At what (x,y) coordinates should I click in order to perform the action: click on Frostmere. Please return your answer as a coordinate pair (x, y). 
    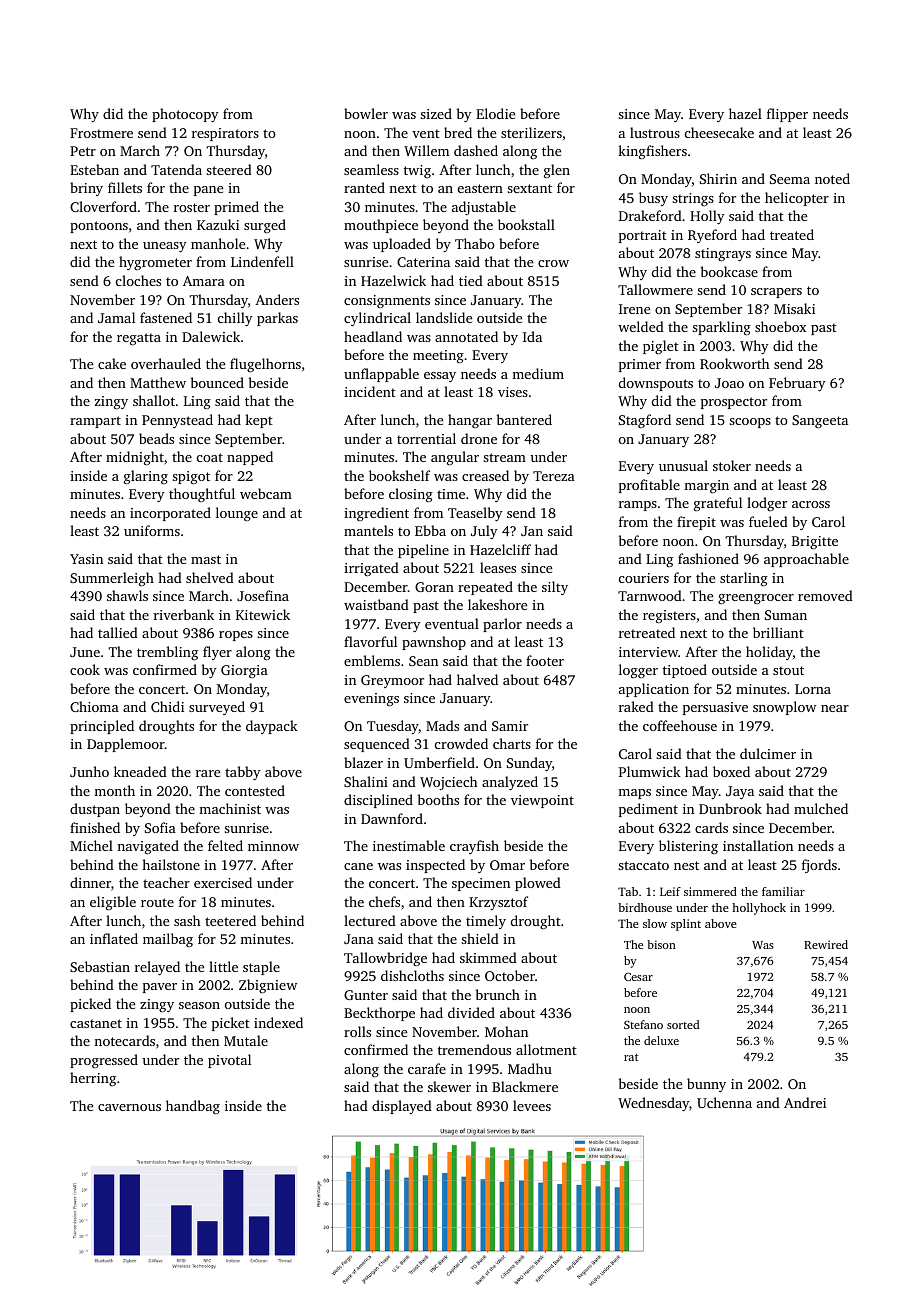
    Looking at the image, I should click on (101, 133).
